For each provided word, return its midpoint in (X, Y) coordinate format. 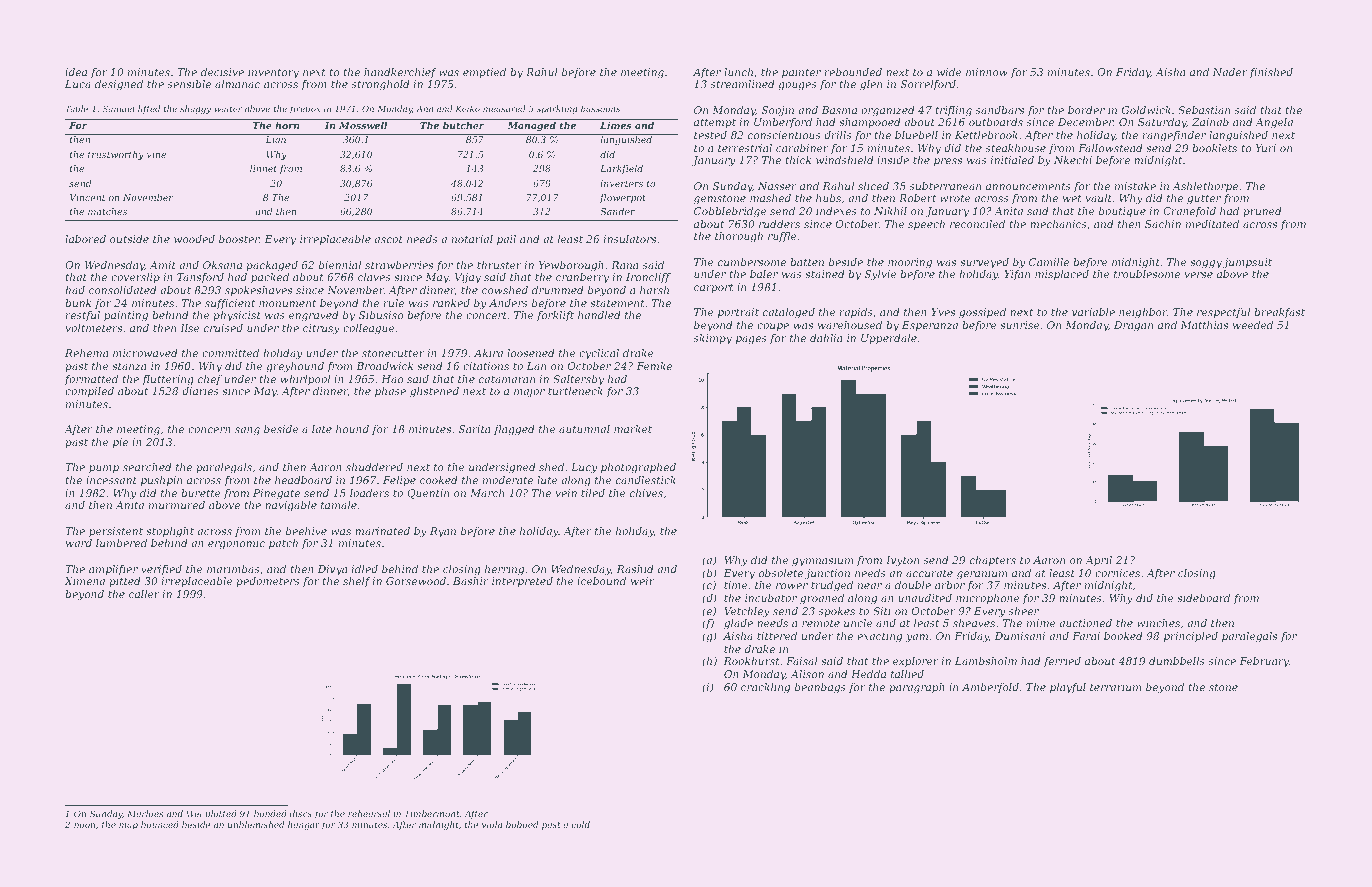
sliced (873, 186)
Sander (617, 211)
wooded (194, 239)
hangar (304, 825)
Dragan (1133, 326)
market (633, 429)
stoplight (170, 532)
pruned (1262, 212)
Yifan (1017, 275)
